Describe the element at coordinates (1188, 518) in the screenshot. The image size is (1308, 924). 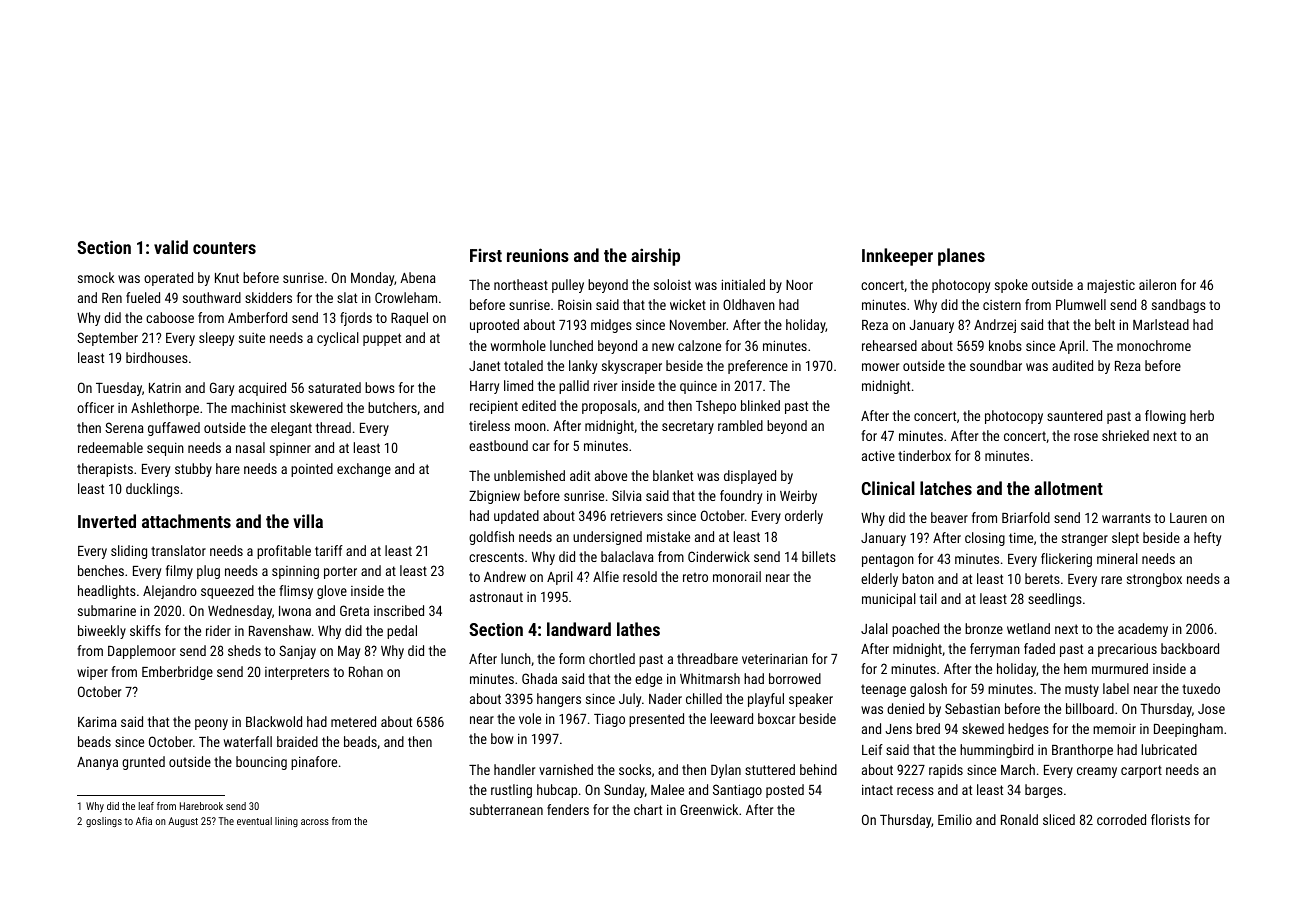
I see `Lauren` at that location.
